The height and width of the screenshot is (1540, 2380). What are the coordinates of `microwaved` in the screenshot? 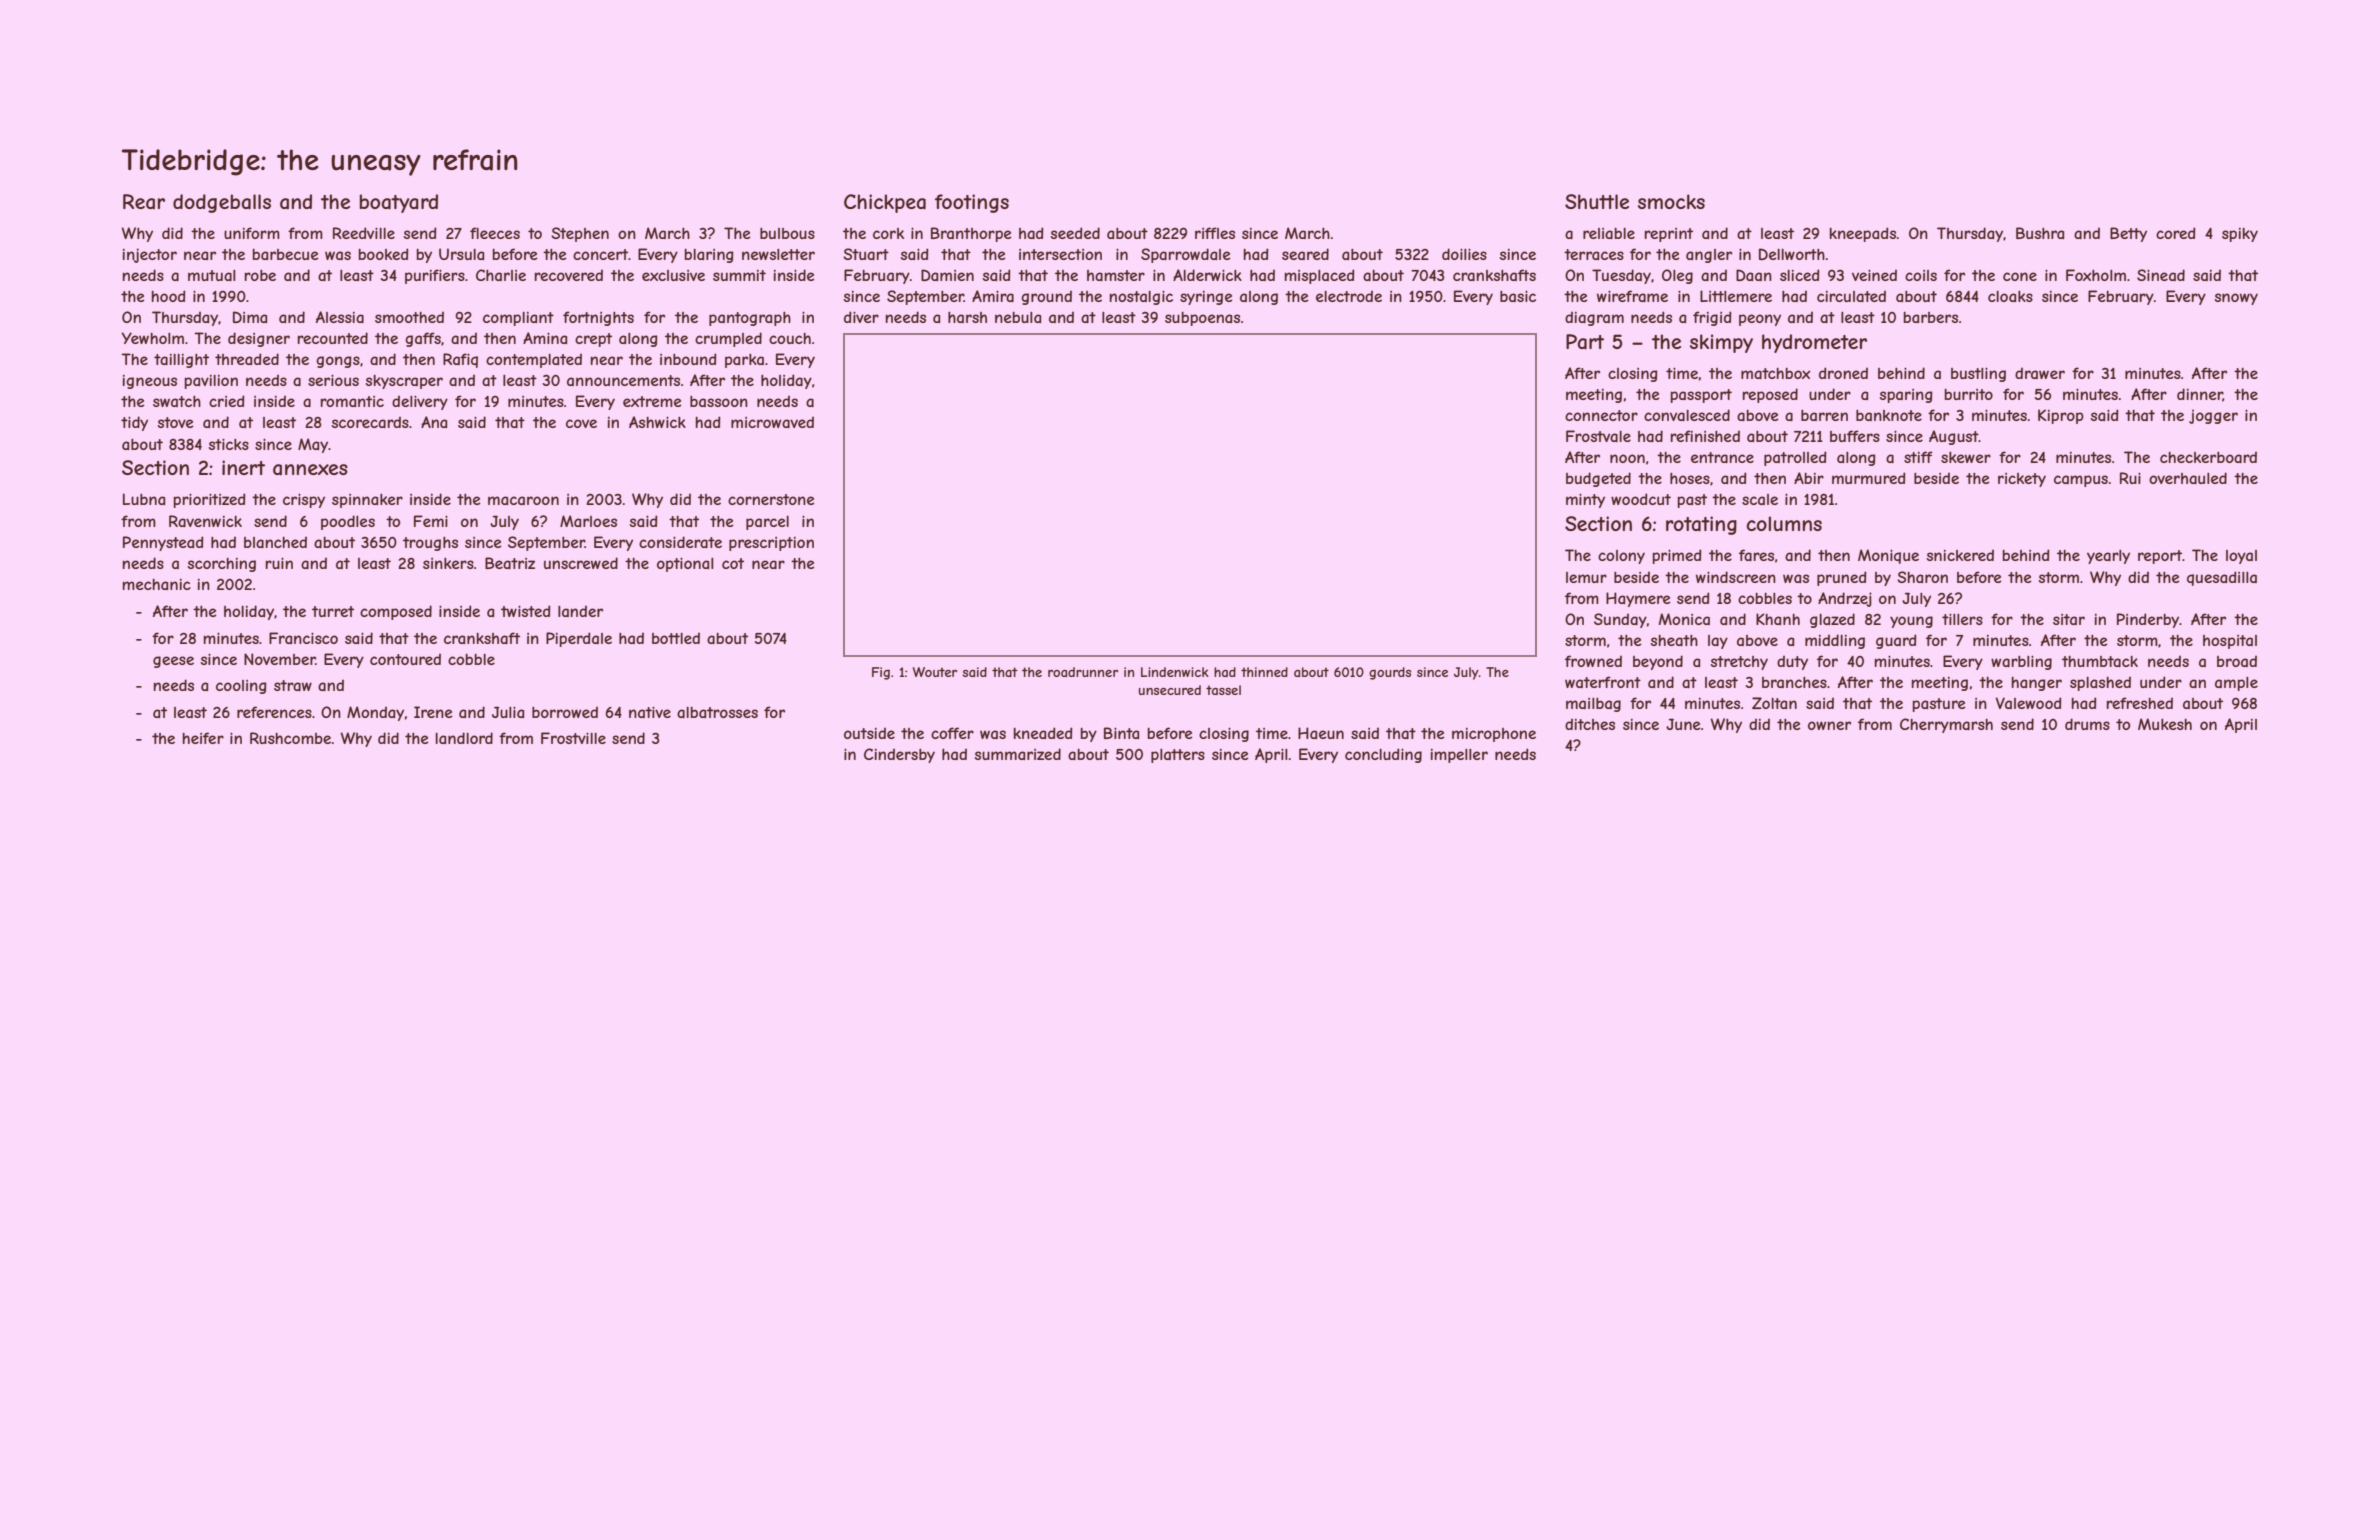 It's located at (772, 422).
